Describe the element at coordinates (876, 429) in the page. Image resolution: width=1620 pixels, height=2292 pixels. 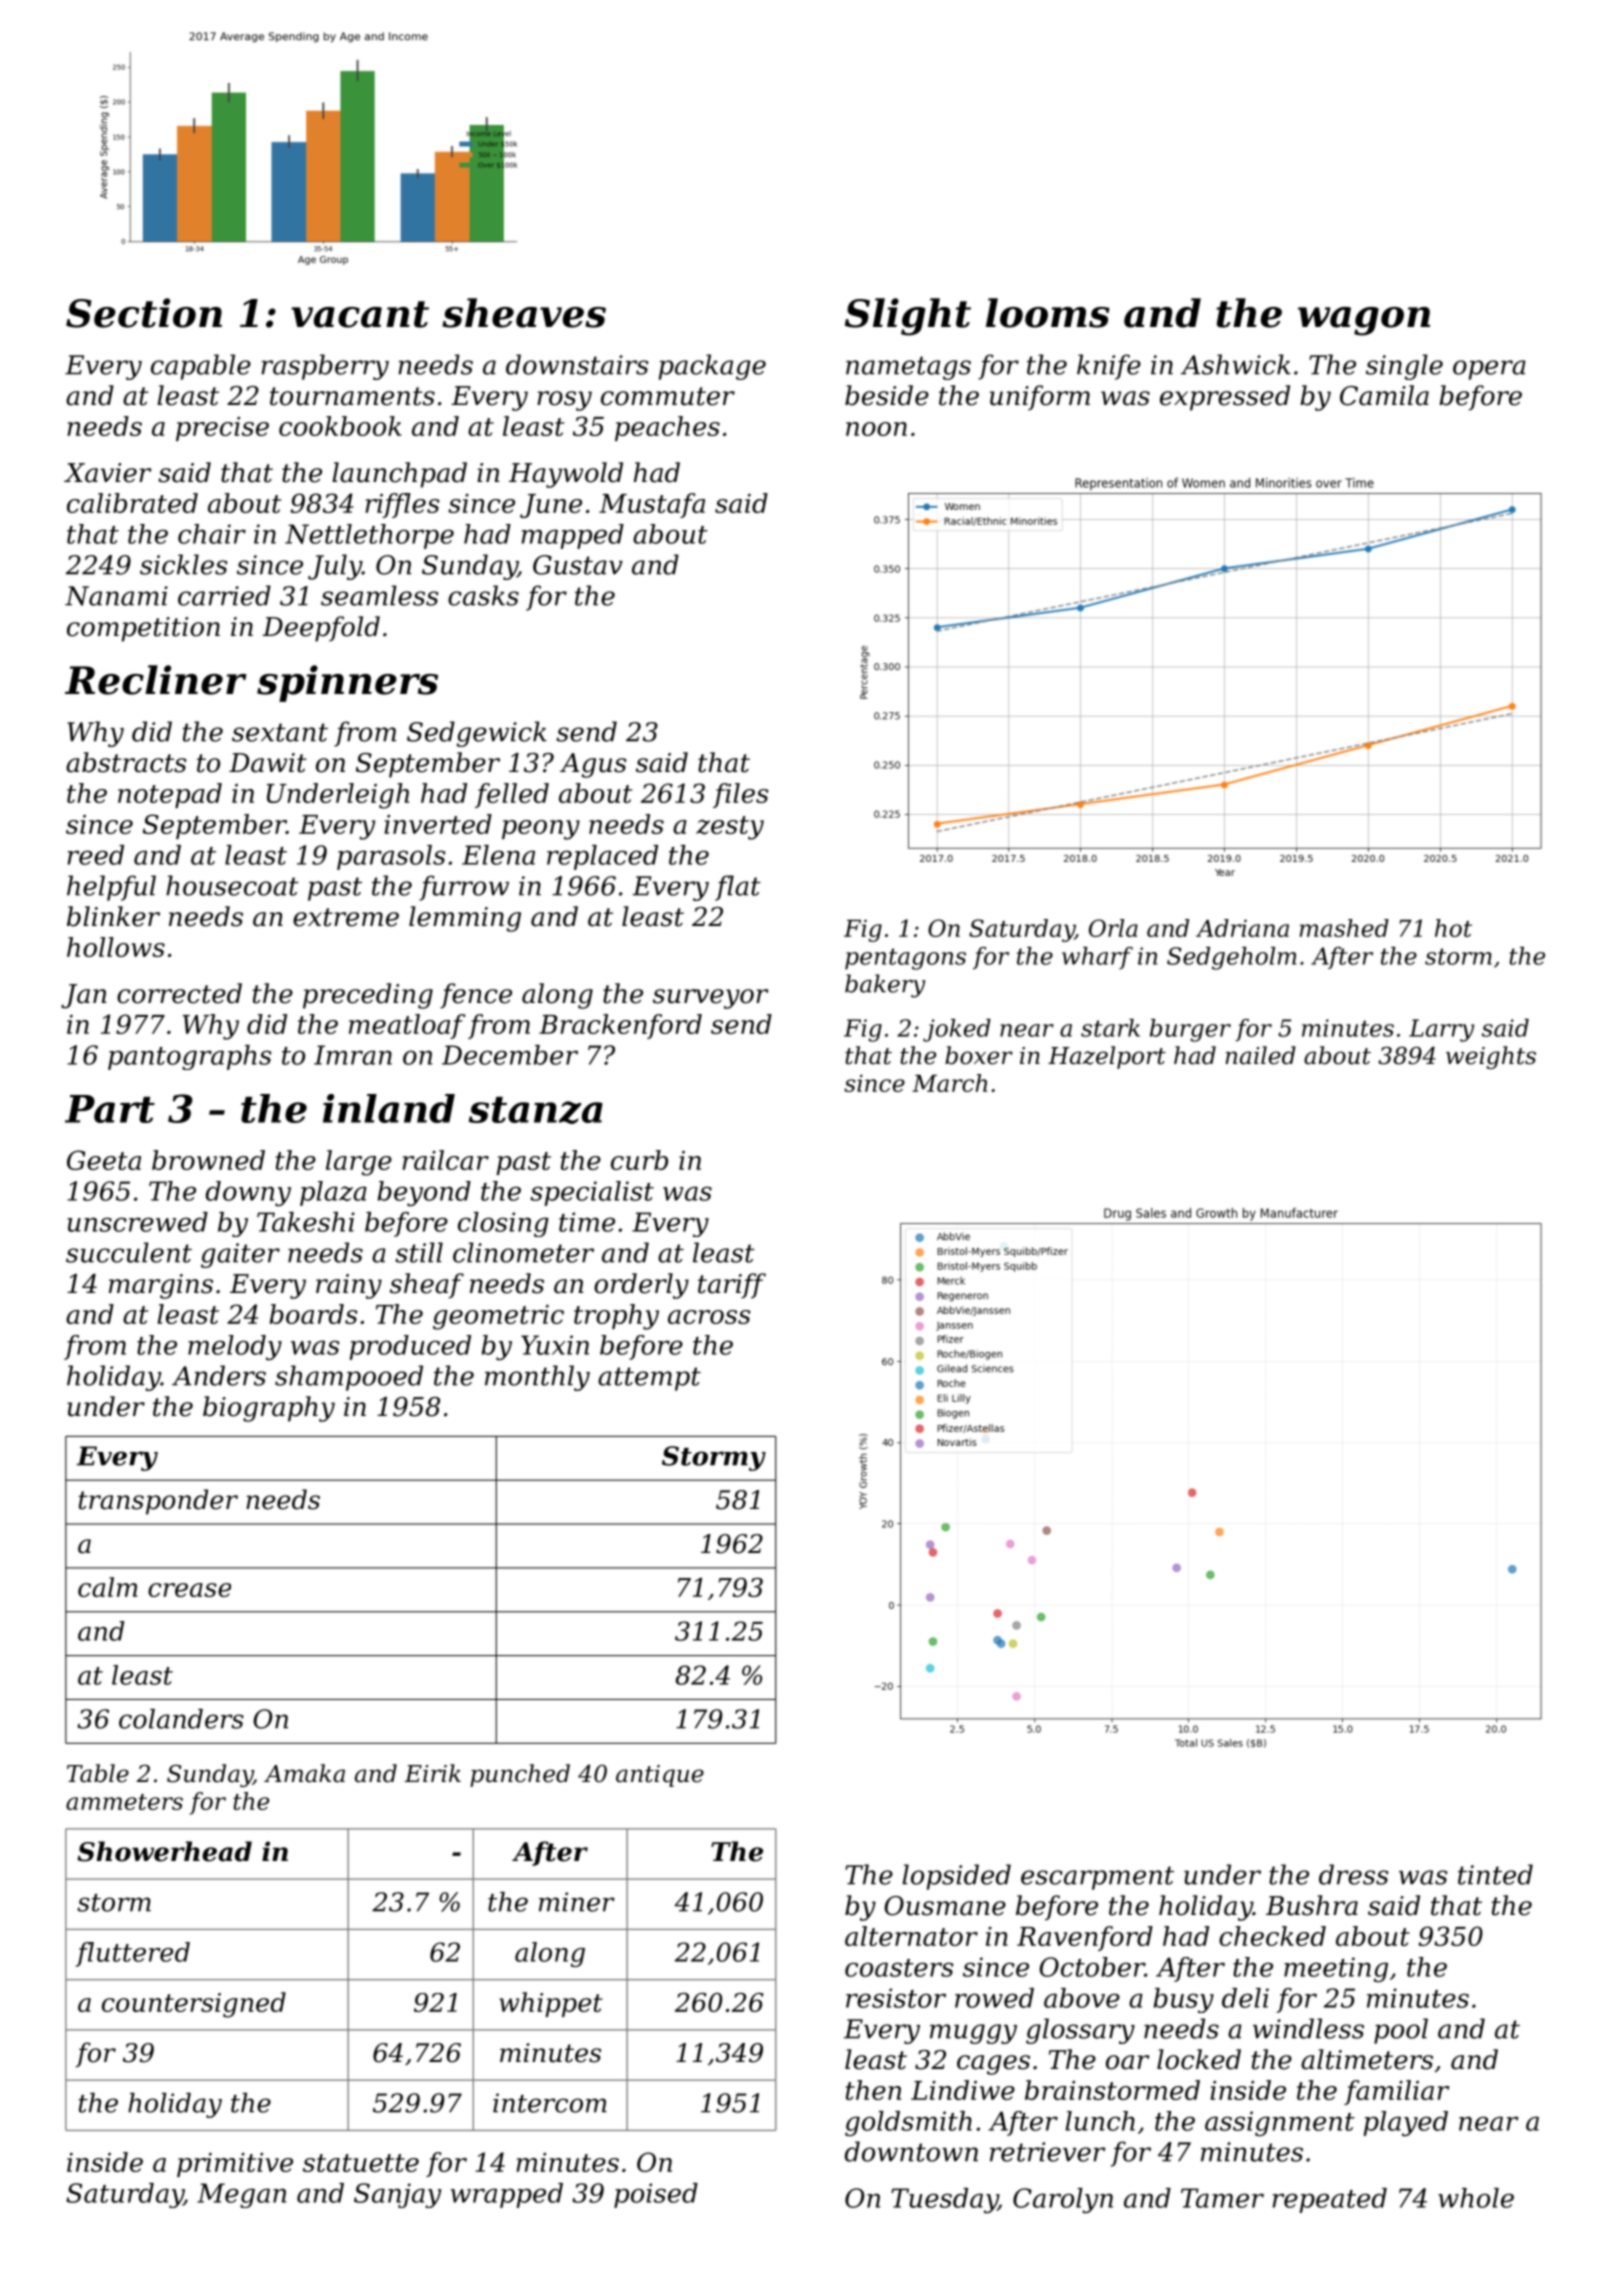
I see `noon` at that location.
